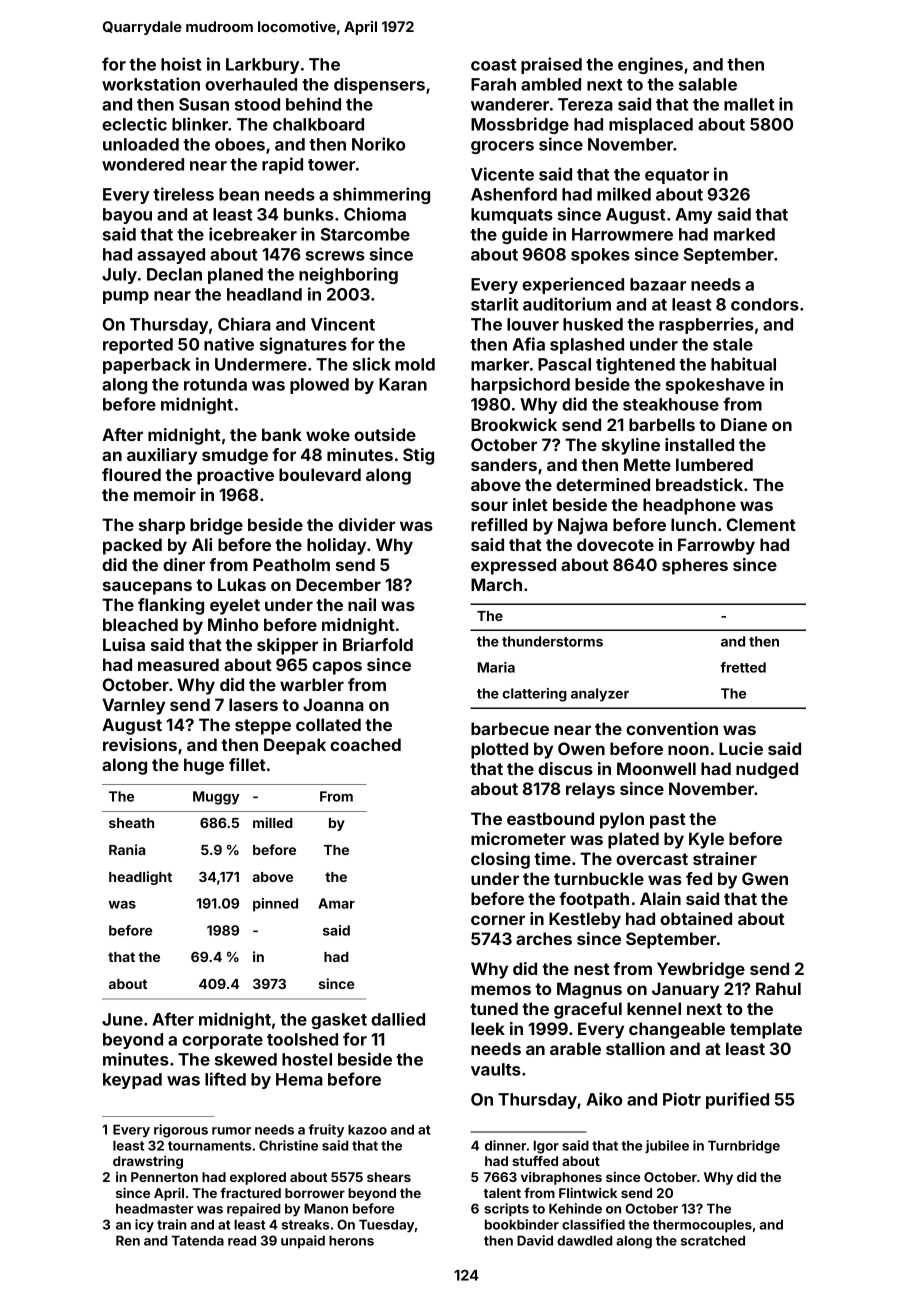  What do you see at coordinates (706, 840) in the screenshot?
I see `Kyle` at bounding box center [706, 840].
